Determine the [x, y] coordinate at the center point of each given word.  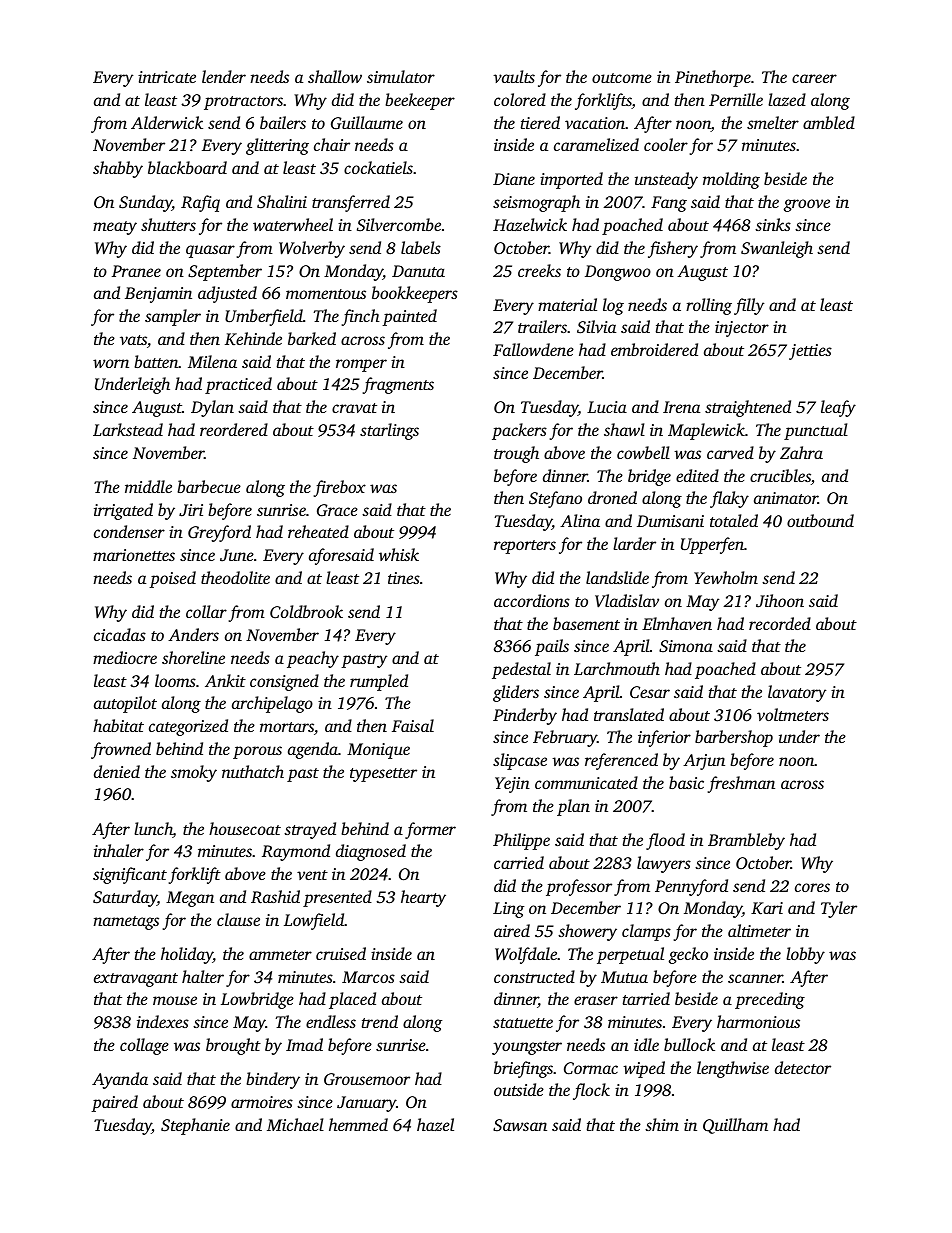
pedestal [521, 670]
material [567, 304]
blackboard [187, 167]
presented [337, 898]
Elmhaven [677, 623]
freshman [741, 784]
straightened [748, 408]
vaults [514, 76]
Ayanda [120, 1080]
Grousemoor [367, 1079]
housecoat [245, 828]
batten [156, 361]
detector [803, 1067]
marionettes [134, 555]
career [814, 78]
